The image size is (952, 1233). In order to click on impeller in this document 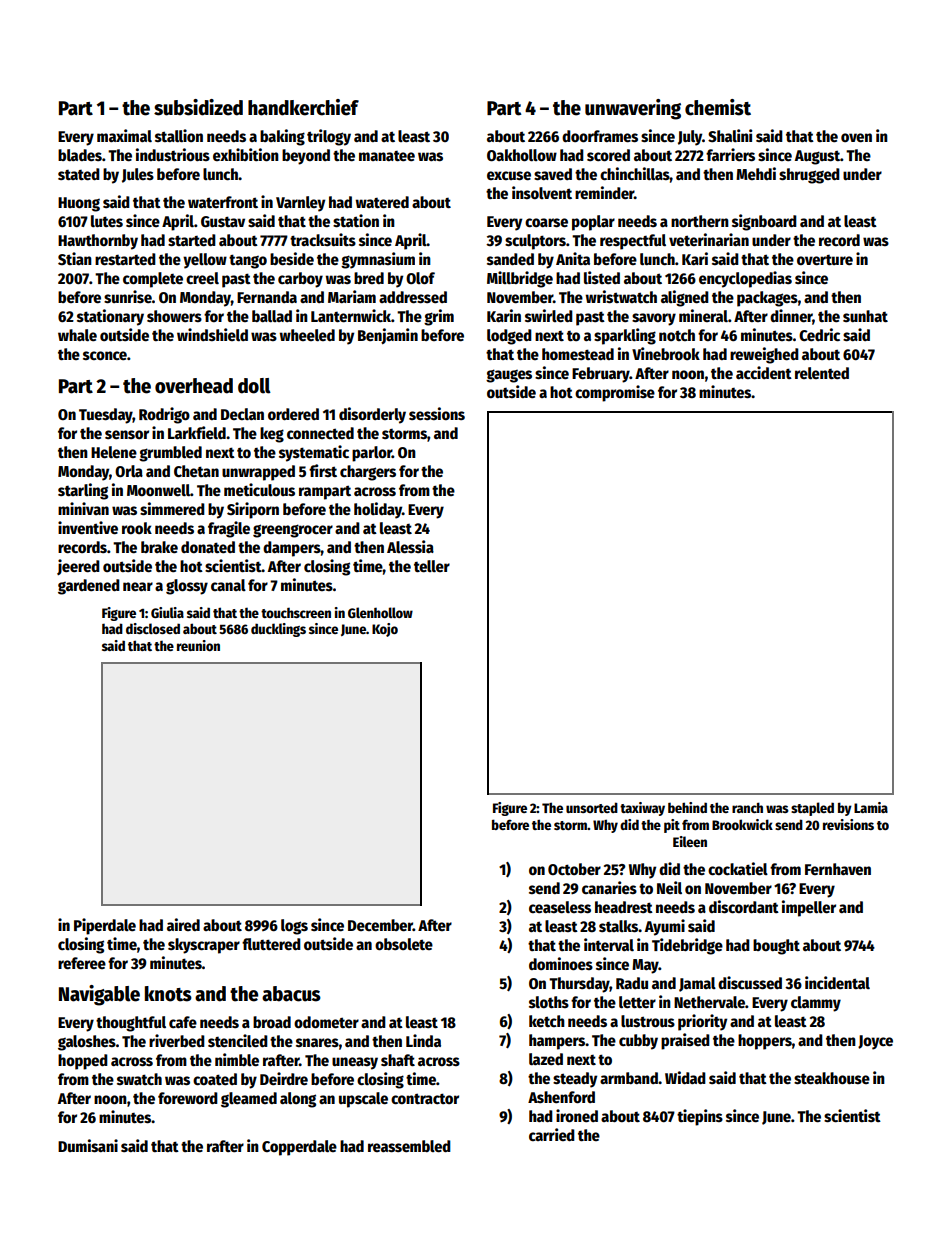, I will do `click(809, 908)`.
